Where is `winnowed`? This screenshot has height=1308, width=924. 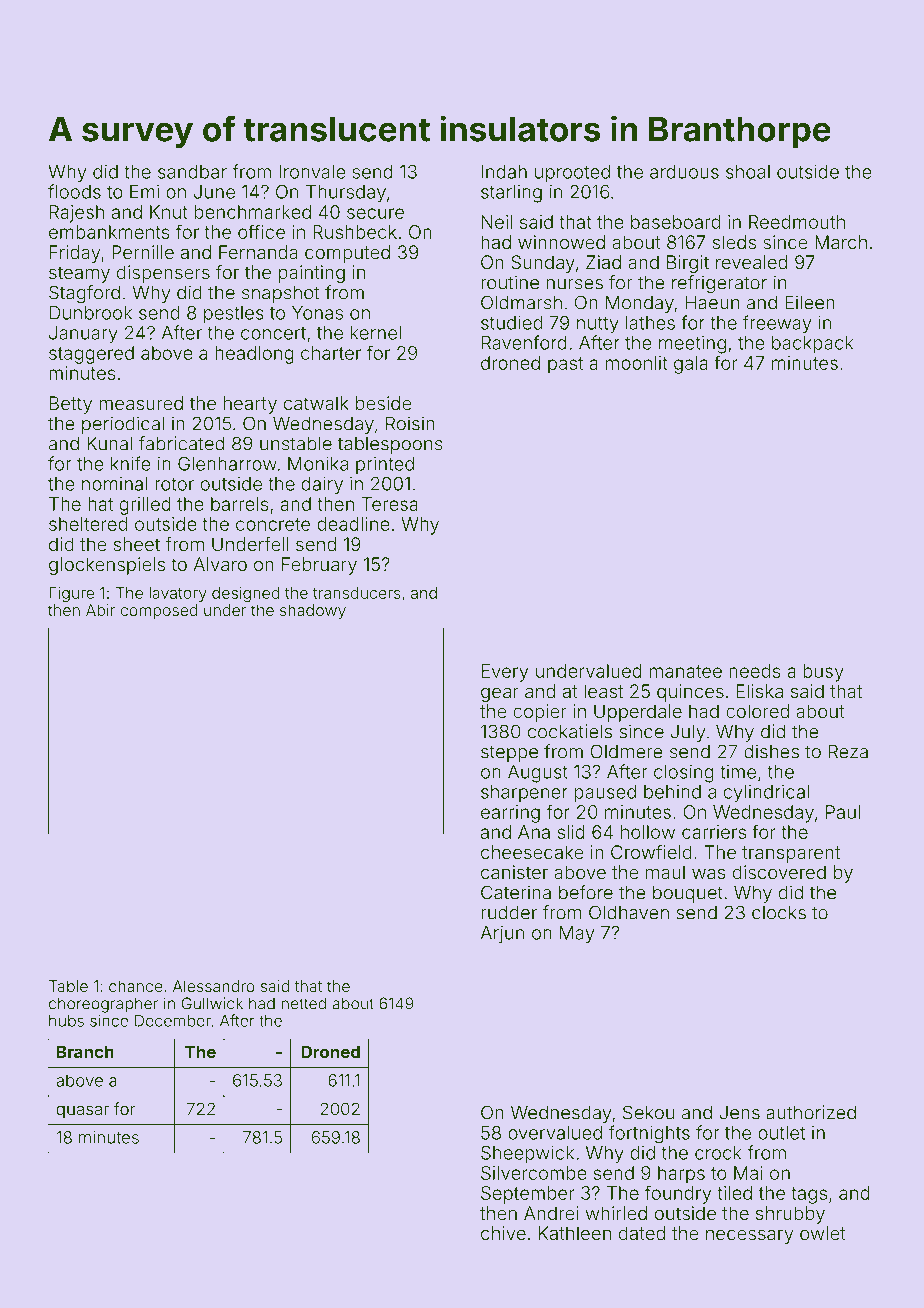 winnowed is located at coordinates (561, 242).
